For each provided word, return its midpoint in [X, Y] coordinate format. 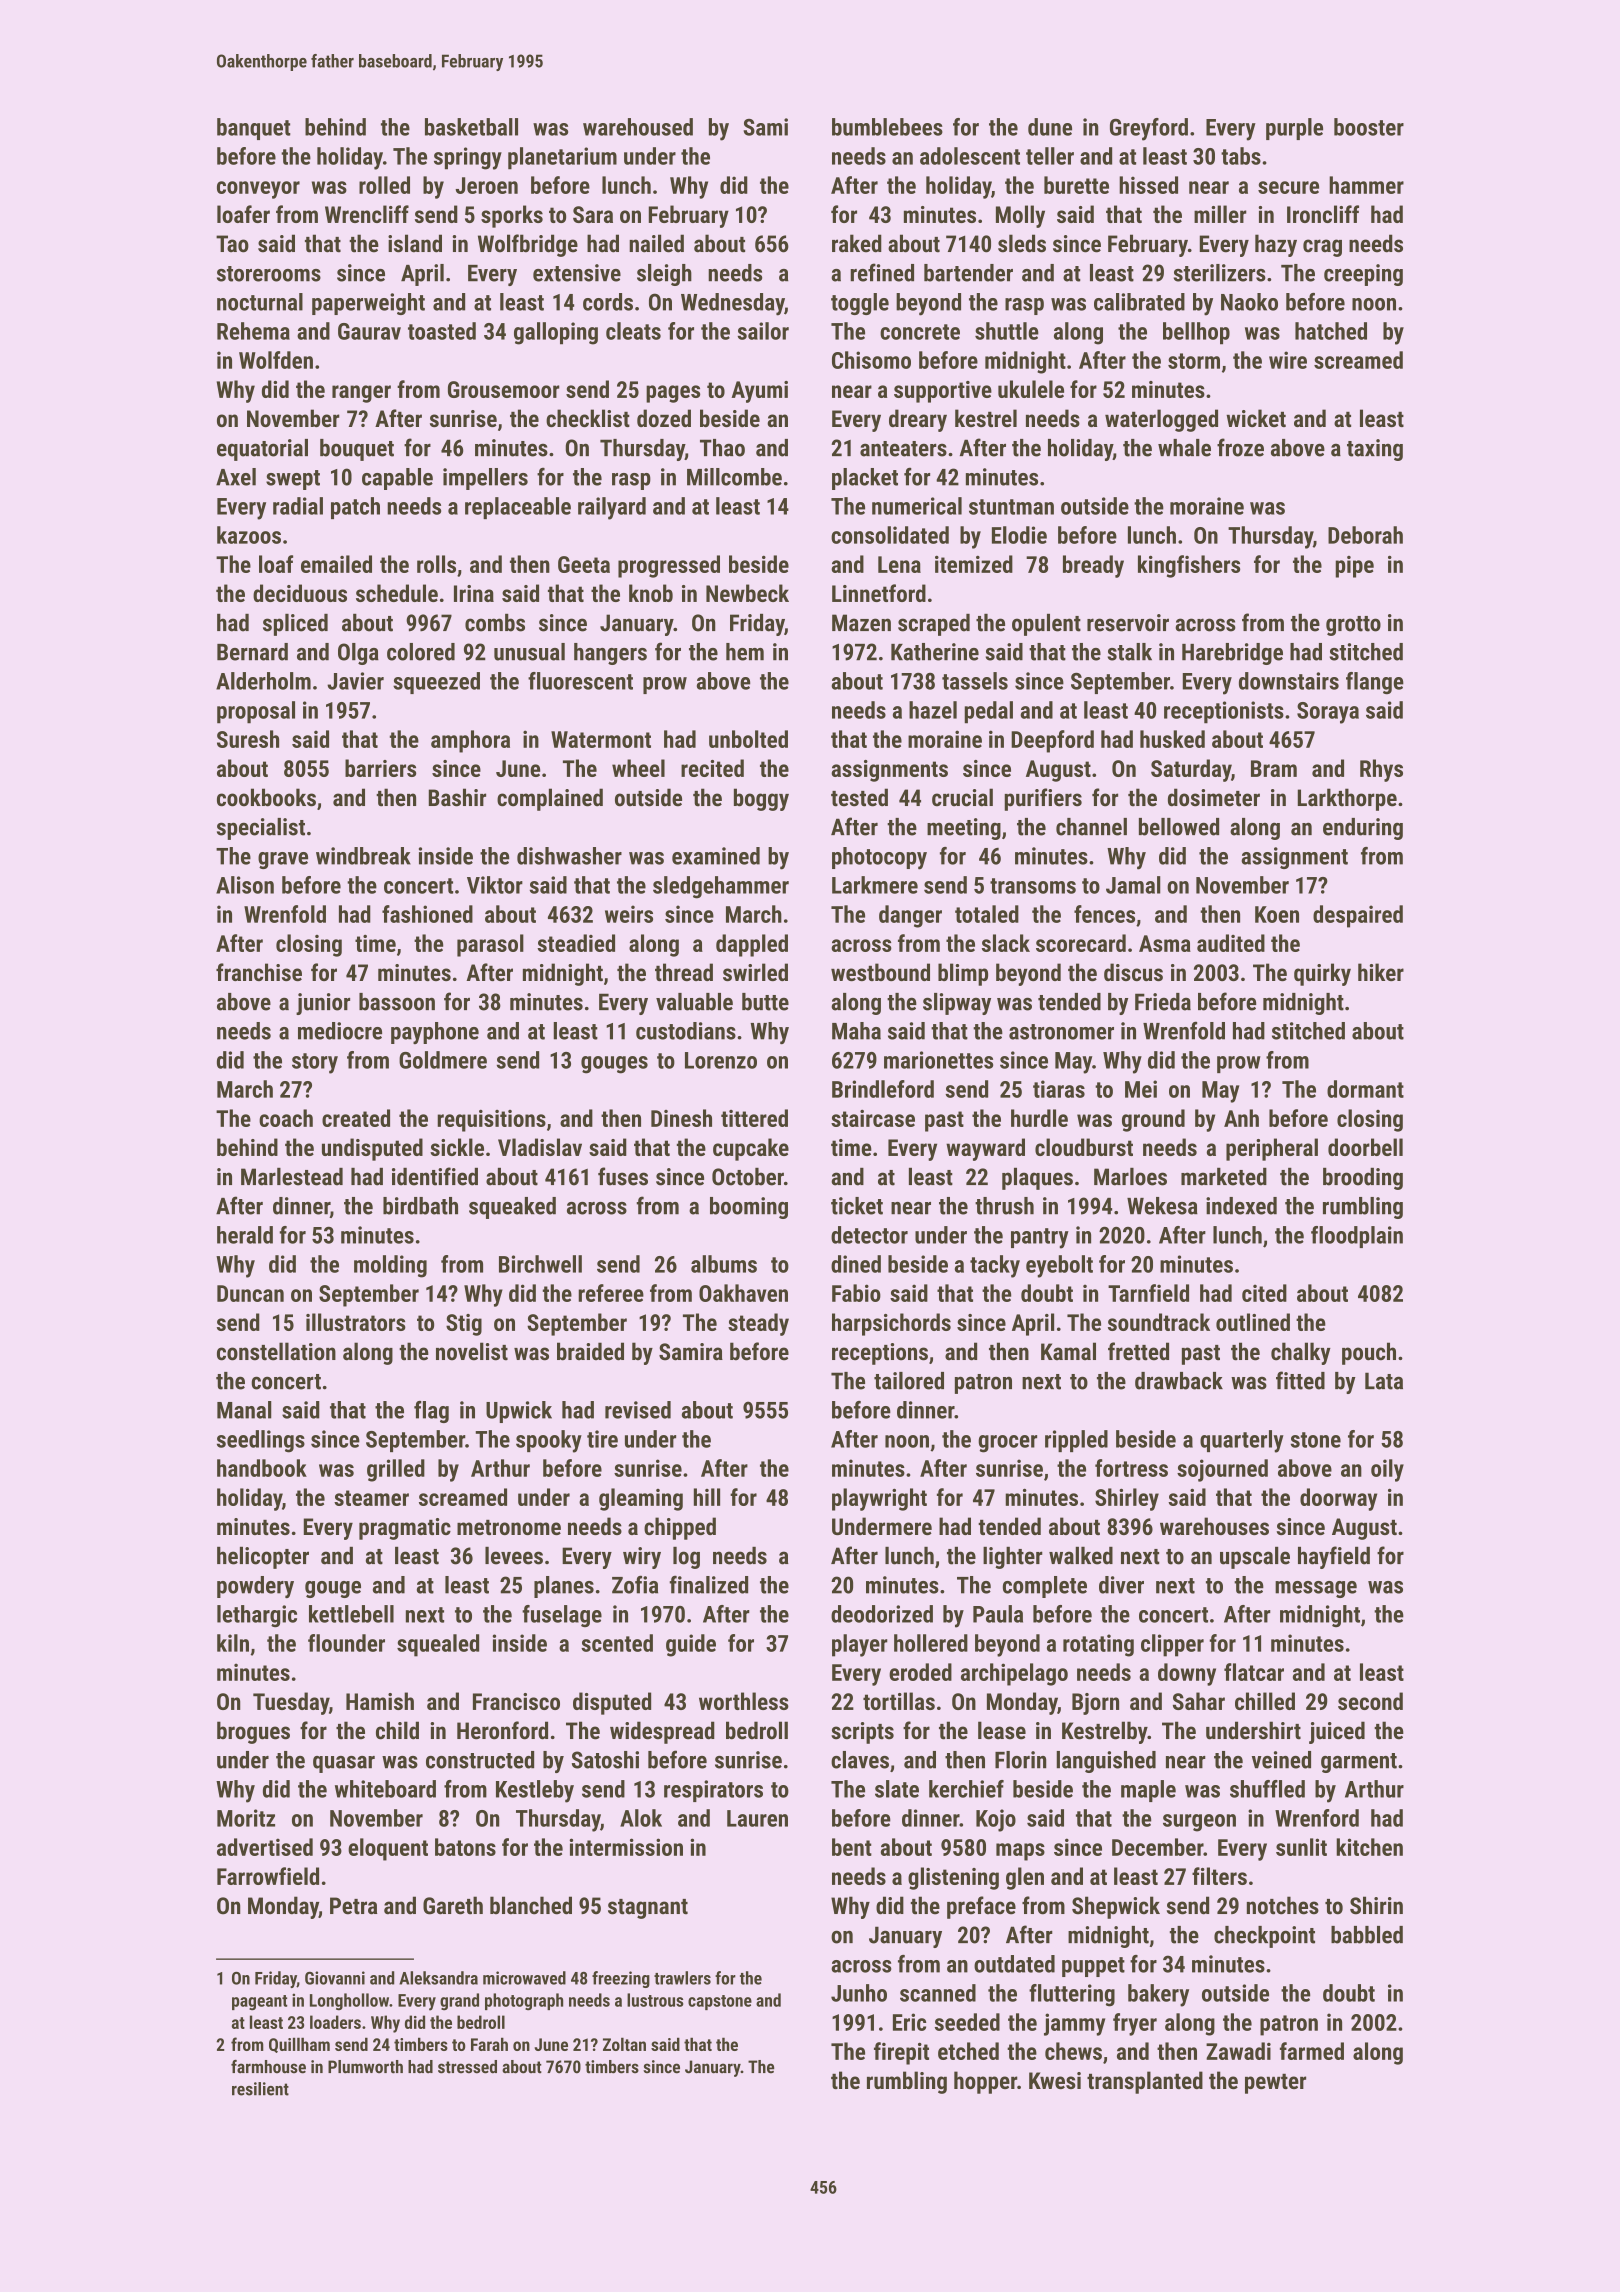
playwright [879, 1499]
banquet [254, 129]
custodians [686, 1031]
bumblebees [887, 127]
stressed [467, 2067]
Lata [1384, 1381]
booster [1369, 127]
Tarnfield [1148, 1293]
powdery [255, 1587]
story [315, 1063]
